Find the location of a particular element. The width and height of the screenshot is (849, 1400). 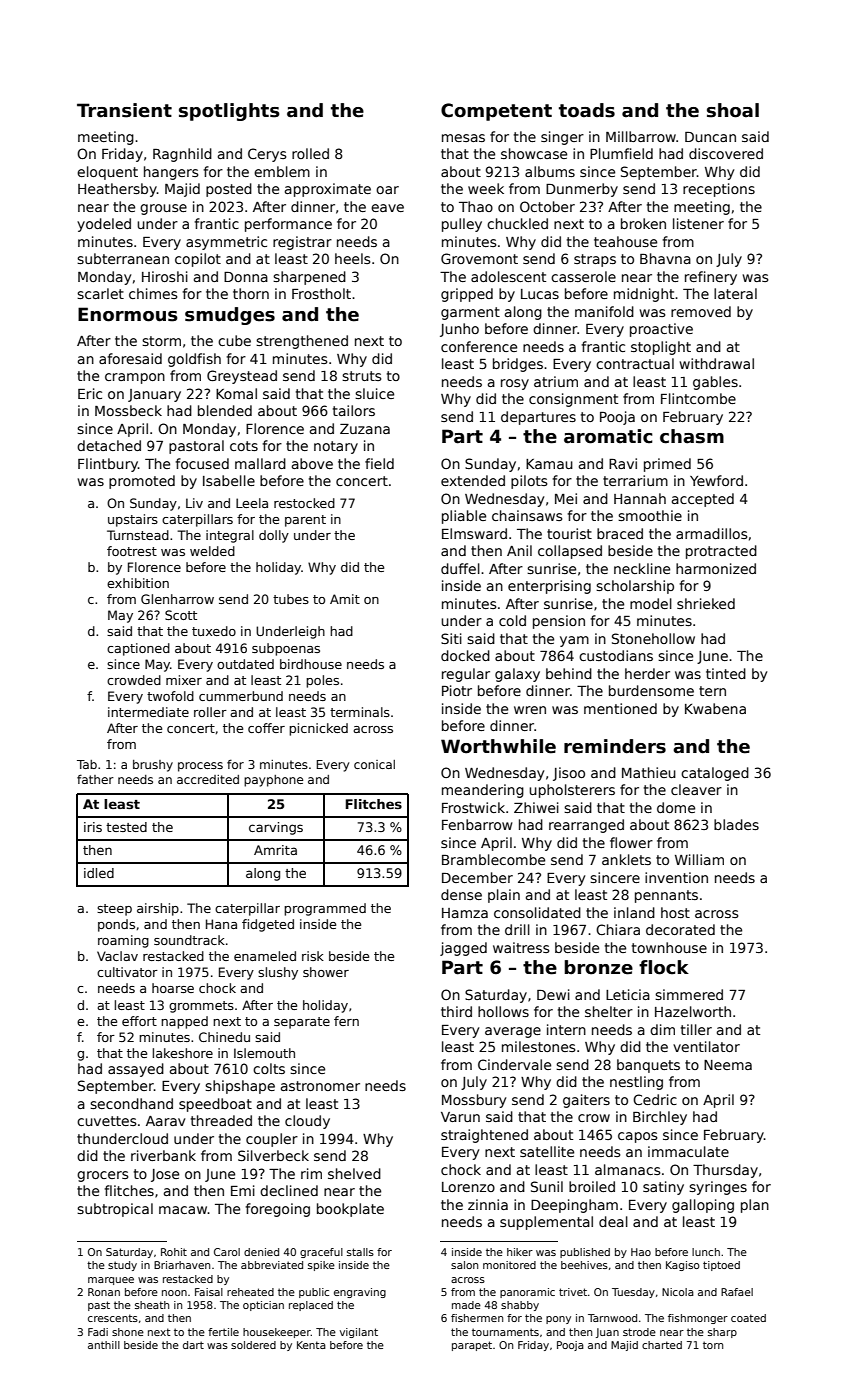

Amrita is located at coordinates (275, 850).
